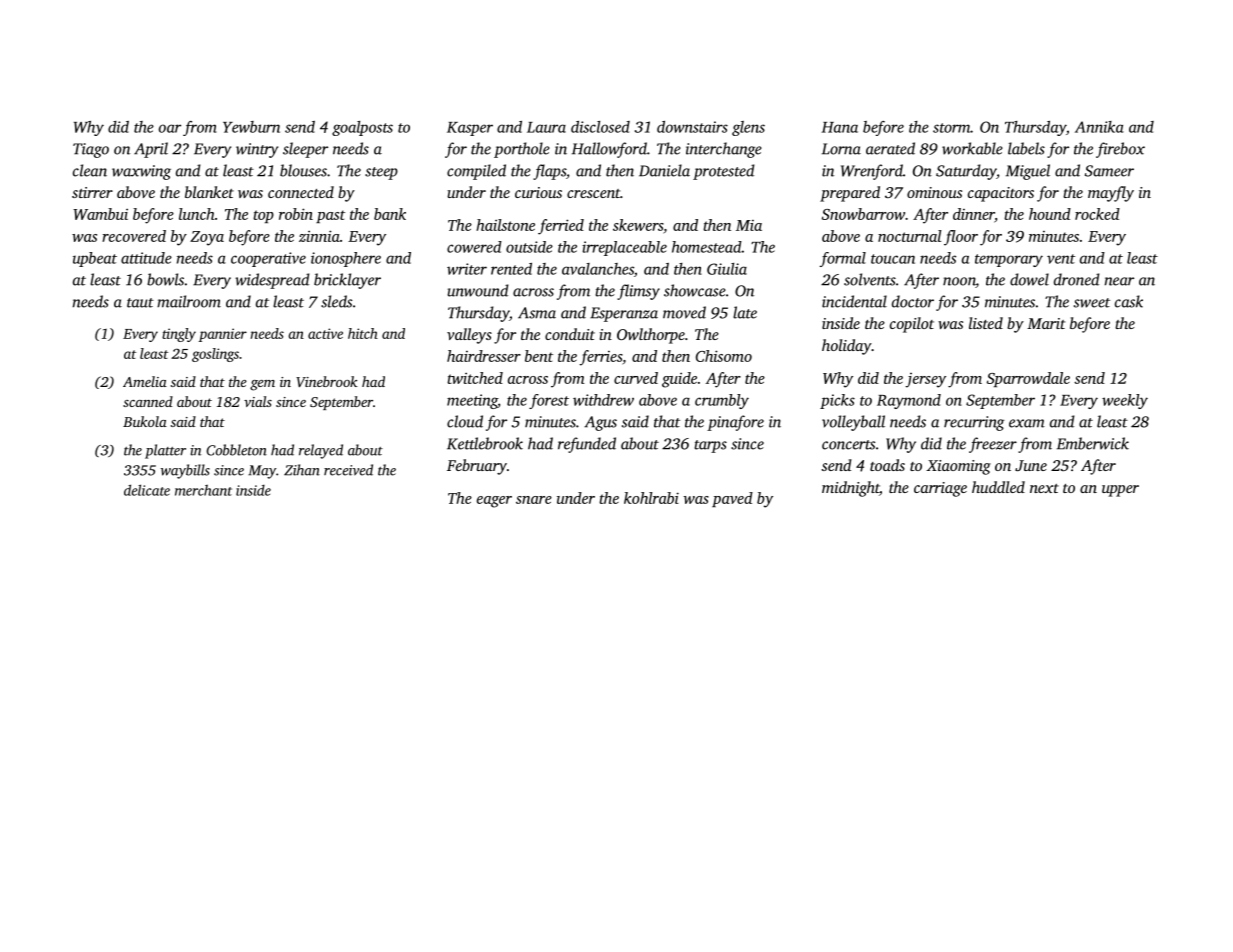 This screenshot has width=1233, height=952. What do you see at coordinates (251, 127) in the screenshot?
I see `Yewburn` at bounding box center [251, 127].
